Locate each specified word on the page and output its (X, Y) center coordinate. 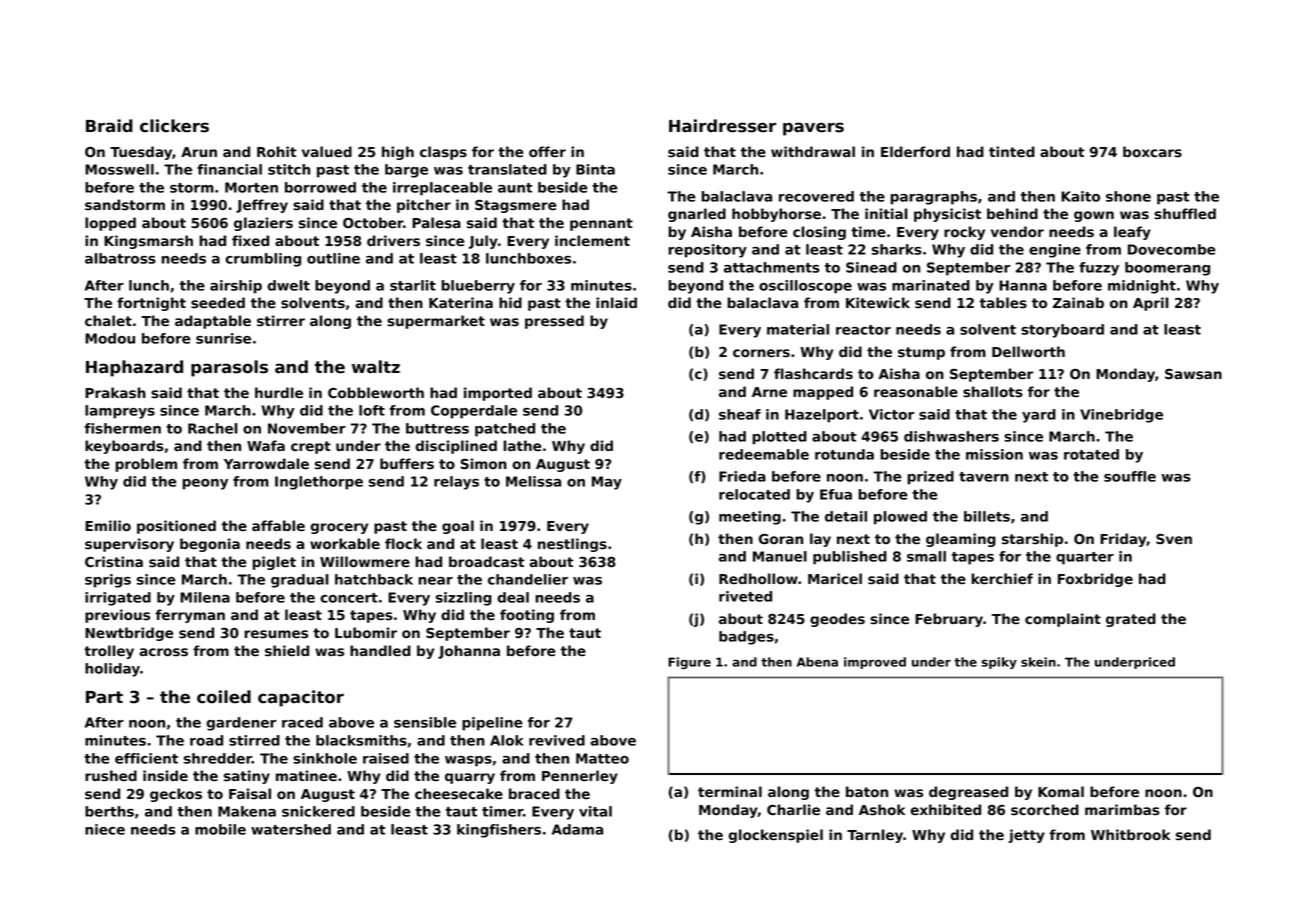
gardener (241, 724)
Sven (1174, 539)
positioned (176, 527)
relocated (754, 494)
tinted (1012, 151)
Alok (507, 740)
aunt (515, 188)
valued (327, 151)
